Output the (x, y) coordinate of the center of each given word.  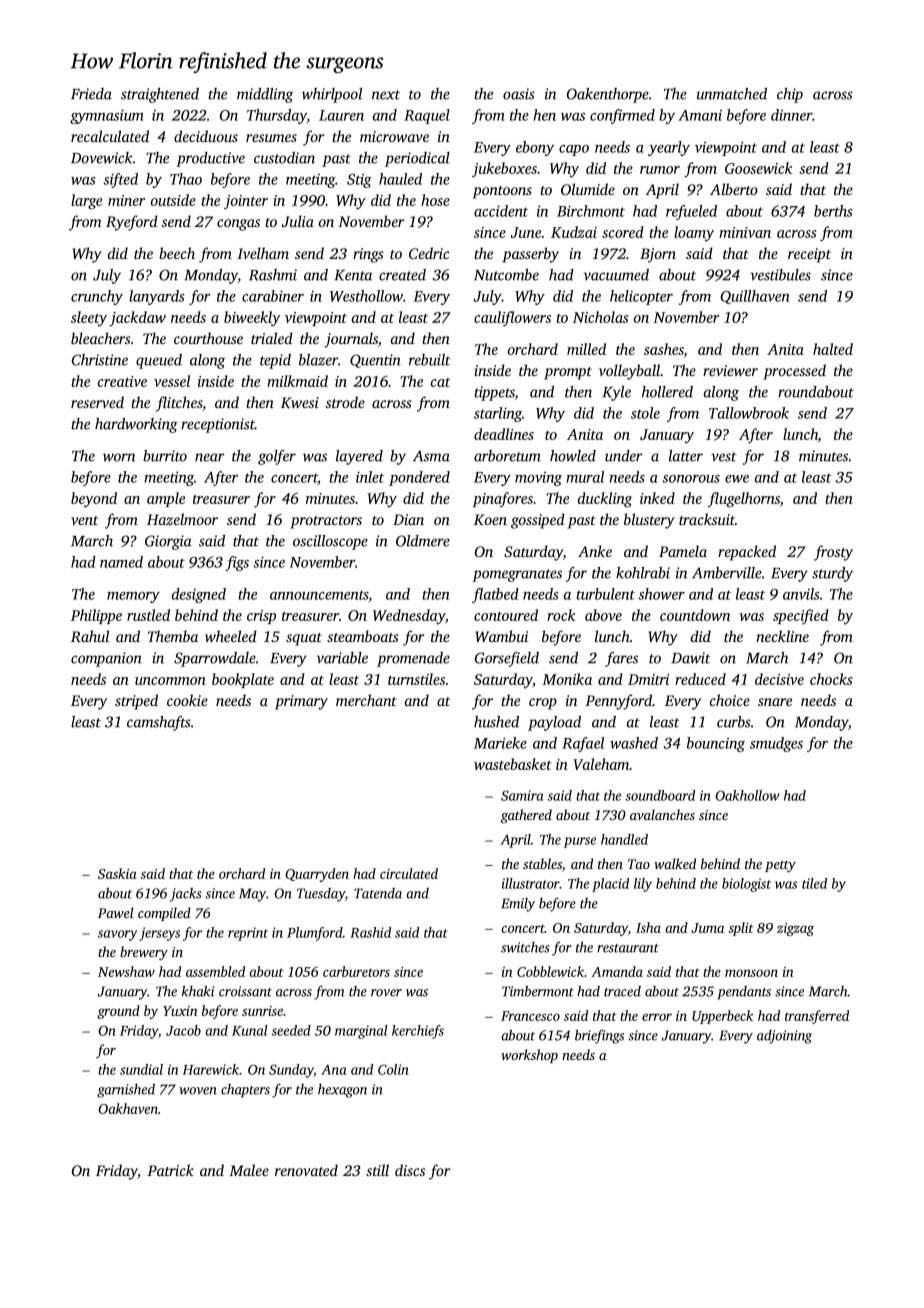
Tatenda (378, 893)
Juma (707, 928)
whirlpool (332, 95)
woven (198, 1091)
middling (265, 95)
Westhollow (366, 296)
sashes (664, 349)
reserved (97, 402)
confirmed (622, 116)
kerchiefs (418, 1032)
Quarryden (317, 875)
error (657, 1017)
